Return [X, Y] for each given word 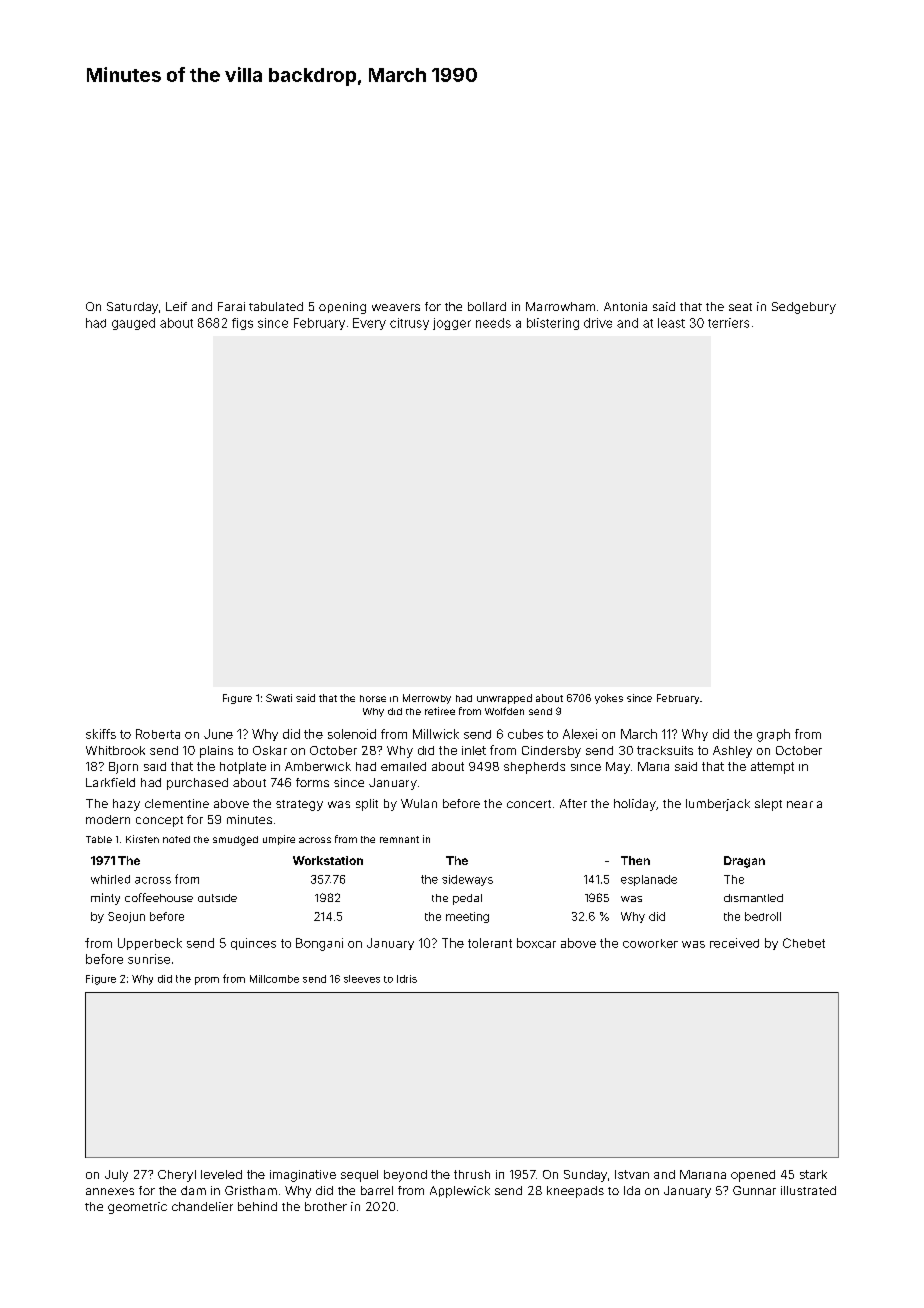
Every [369, 324]
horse [373, 698]
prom [207, 981]
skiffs [101, 734]
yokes [609, 699]
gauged [133, 324]
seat [740, 307]
